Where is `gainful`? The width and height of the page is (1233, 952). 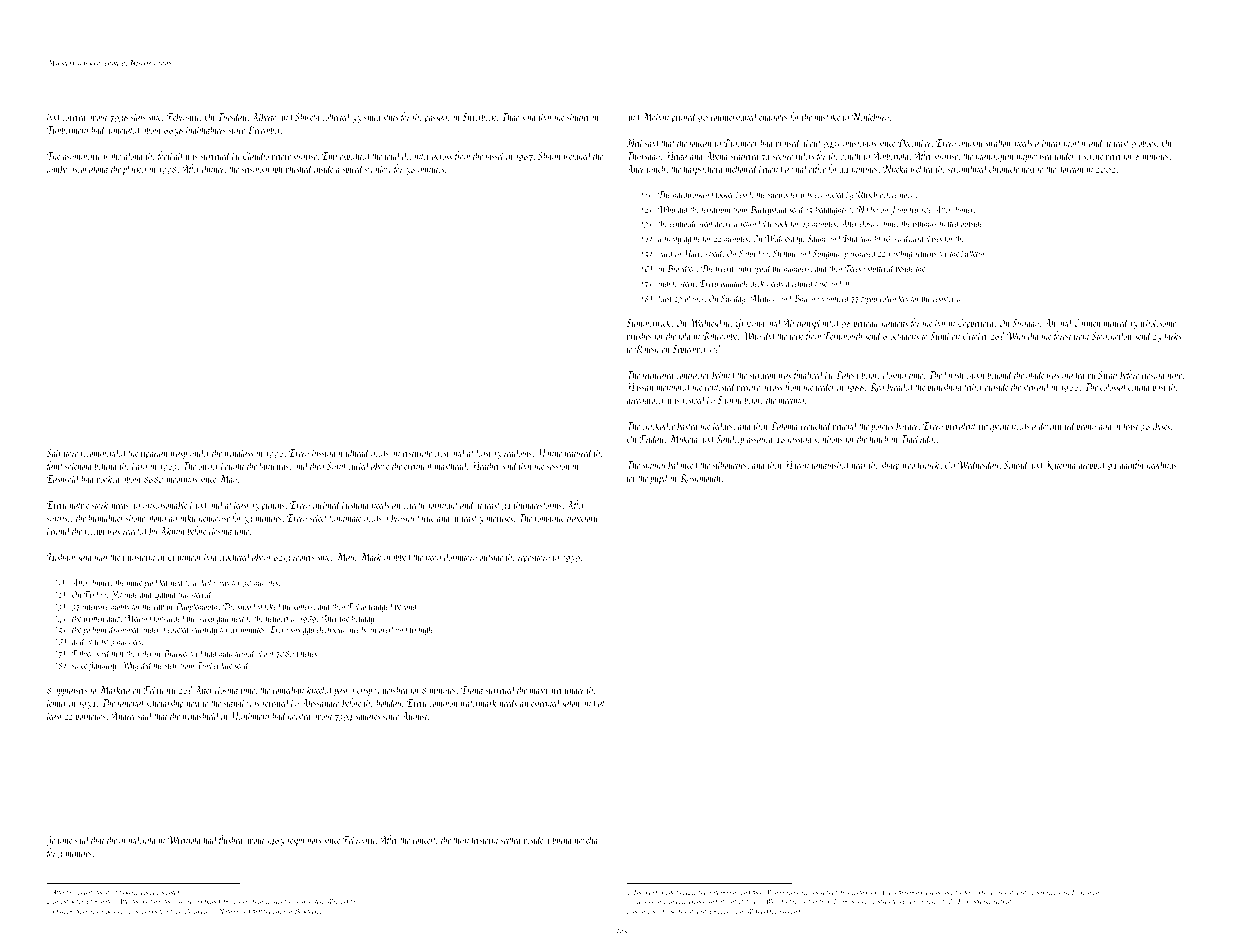
gainful is located at coordinates (1132, 465).
